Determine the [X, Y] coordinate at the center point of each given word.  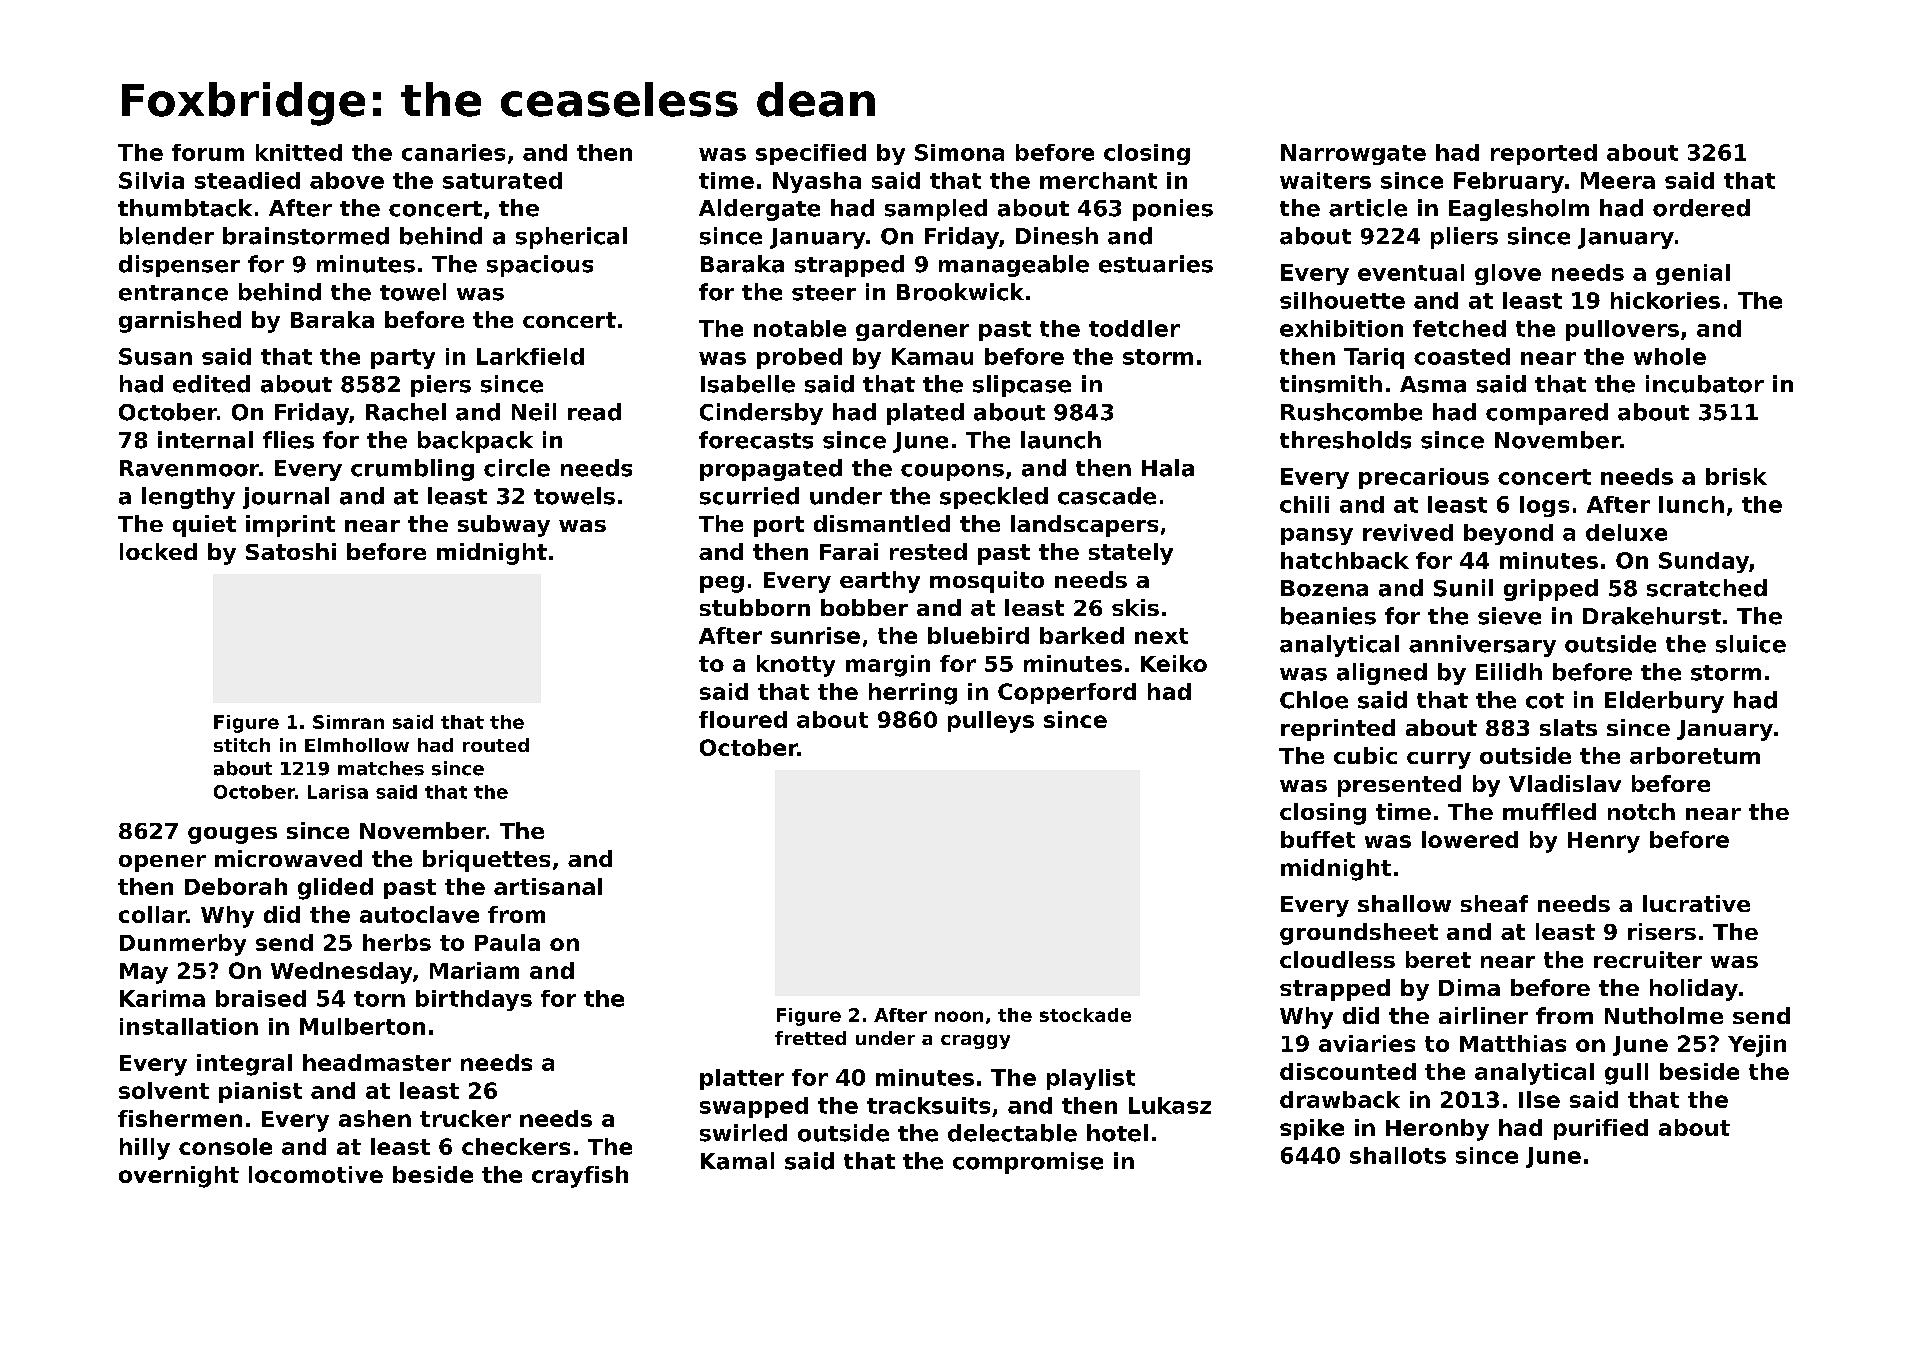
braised [261, 998]
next [1161, 636]
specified [811, 154]
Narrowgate [1353, 154]
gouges [232, 835]
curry [1439, 760]
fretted [810, 1038]
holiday [1694, 990]
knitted [299, 152]
